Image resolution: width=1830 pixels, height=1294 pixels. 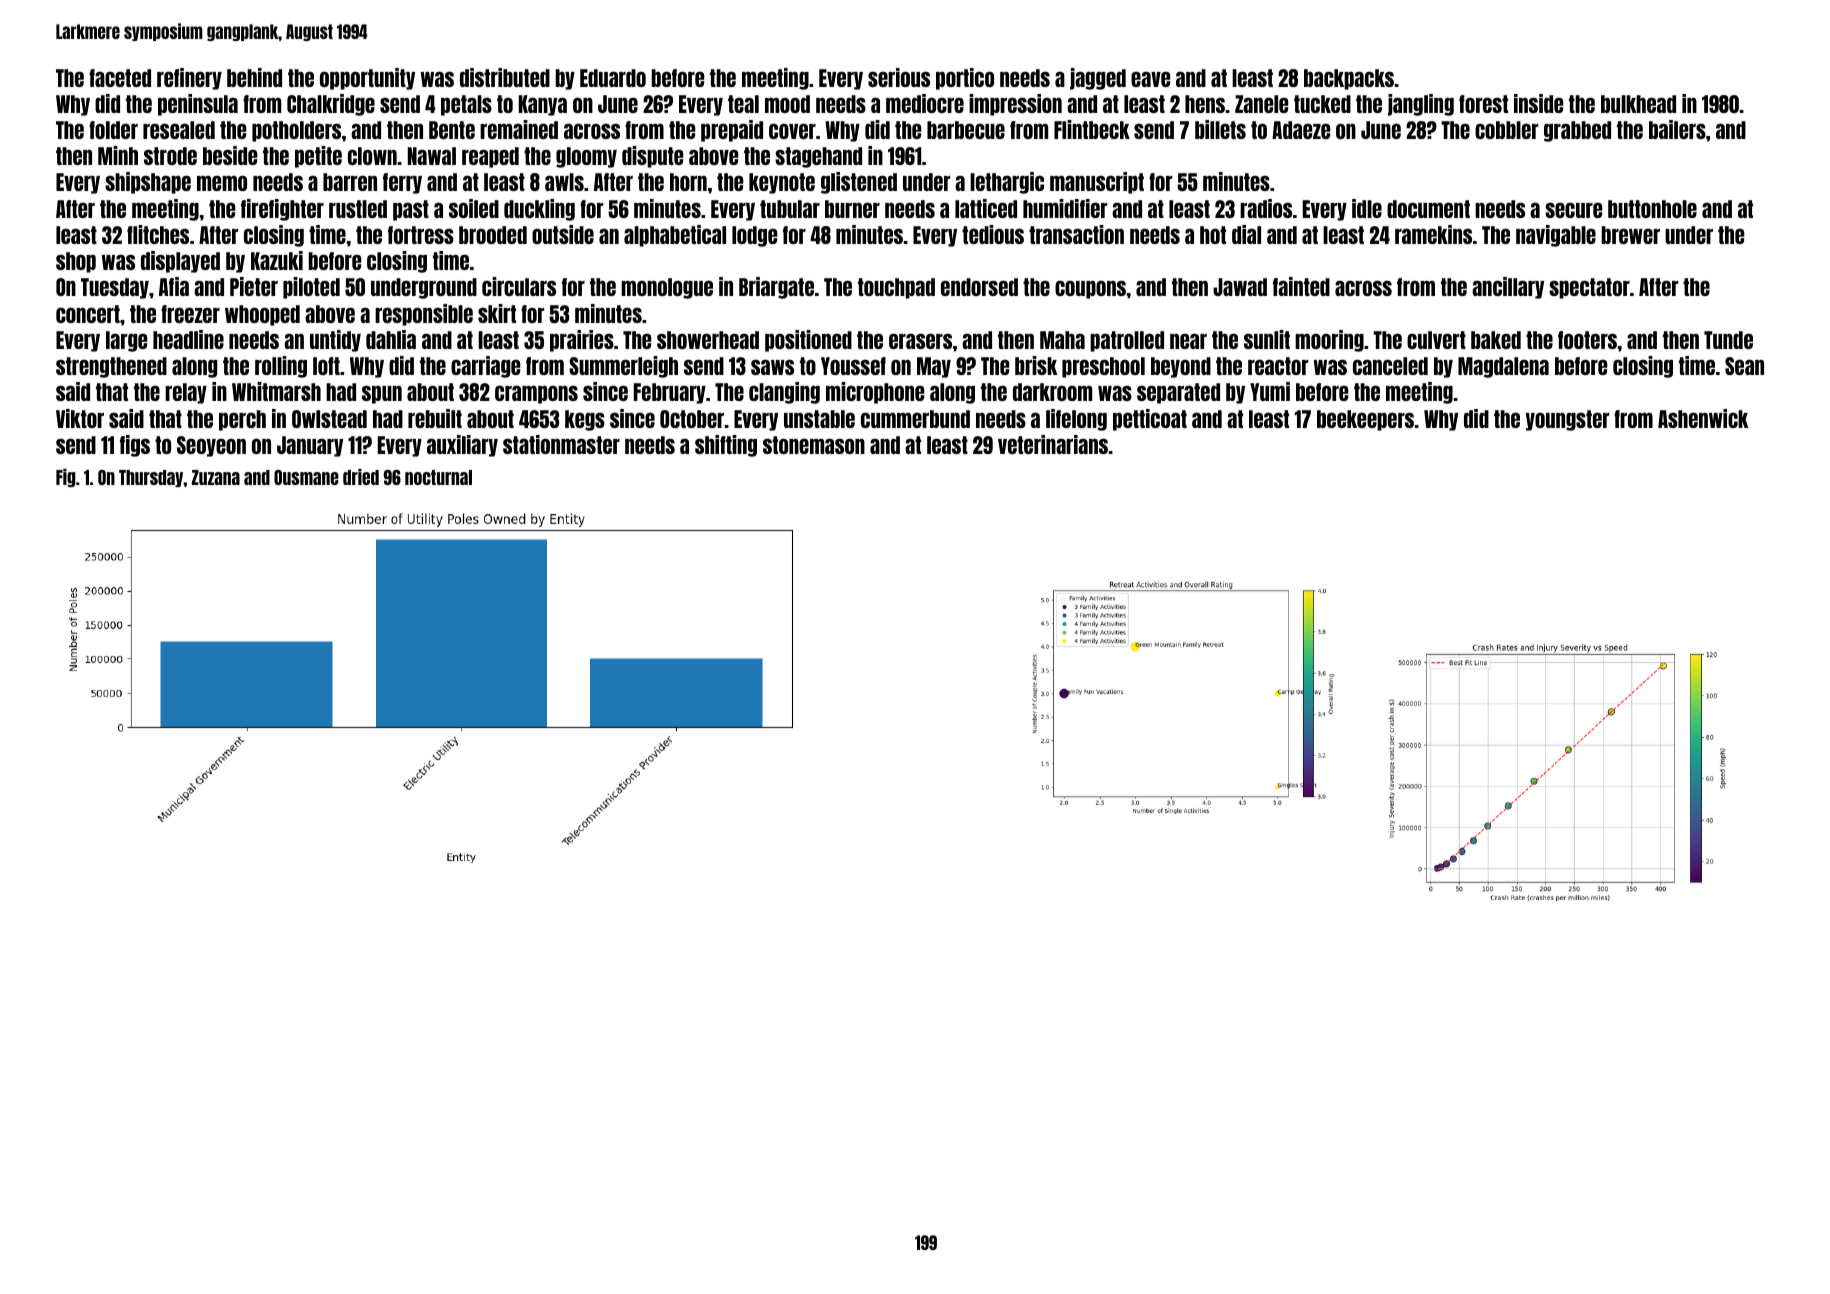 I want to click on peninsula, so click(x=198, y=105).
